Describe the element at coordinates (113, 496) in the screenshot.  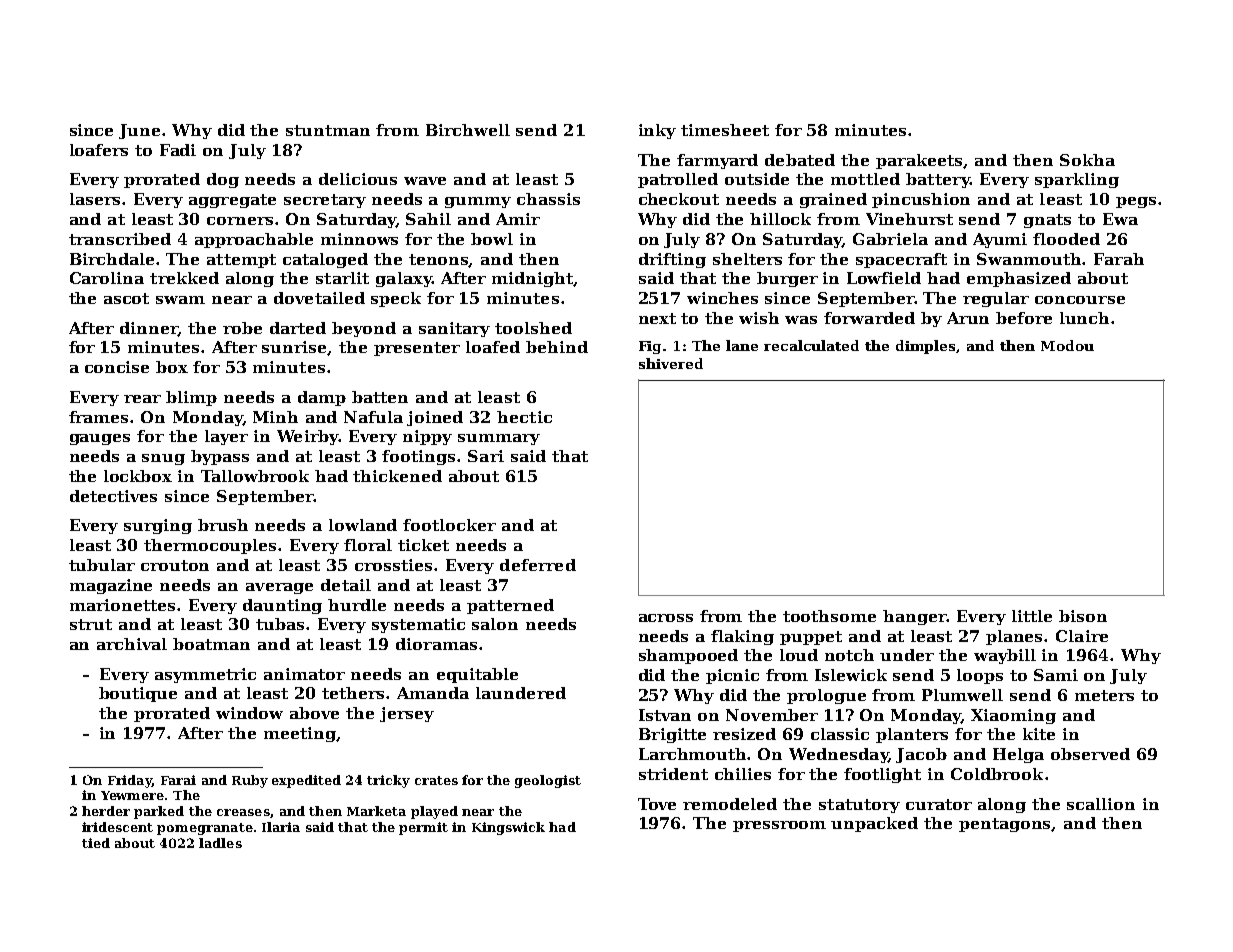
I see `detectives` at that location.
